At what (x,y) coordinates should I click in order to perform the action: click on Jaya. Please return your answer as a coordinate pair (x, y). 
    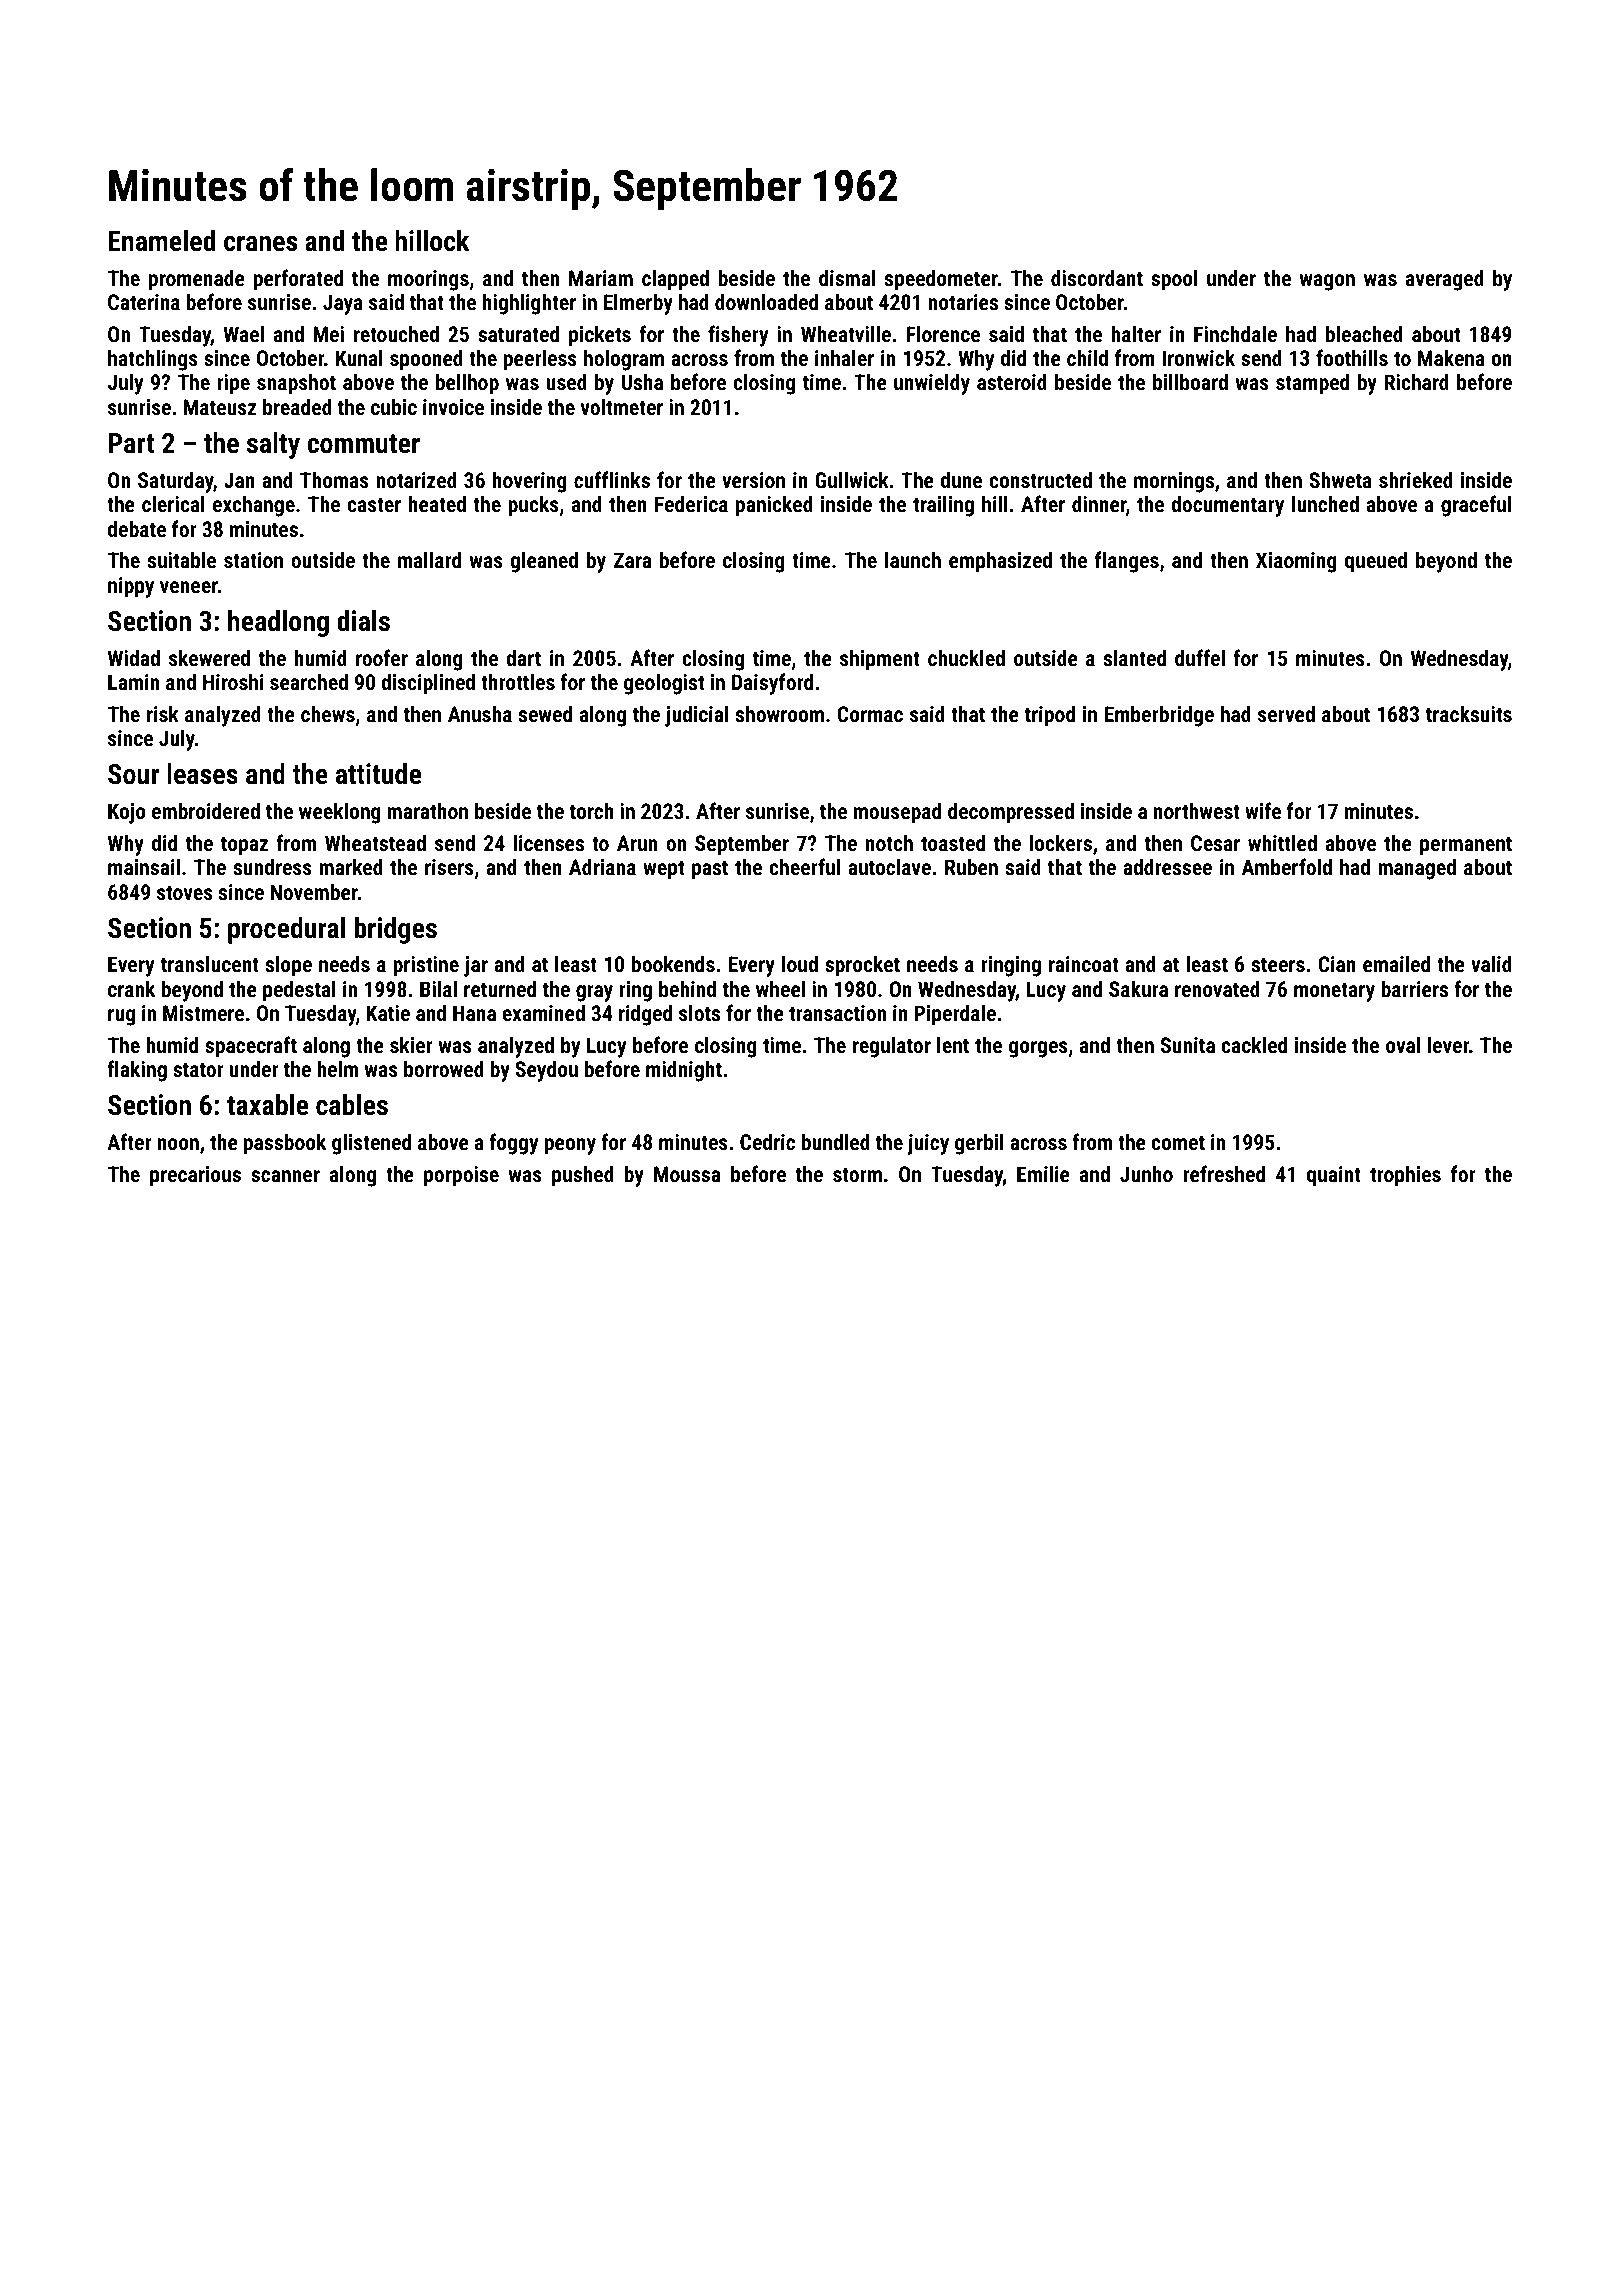
    Looking at the image, I should click on (343, 304).
